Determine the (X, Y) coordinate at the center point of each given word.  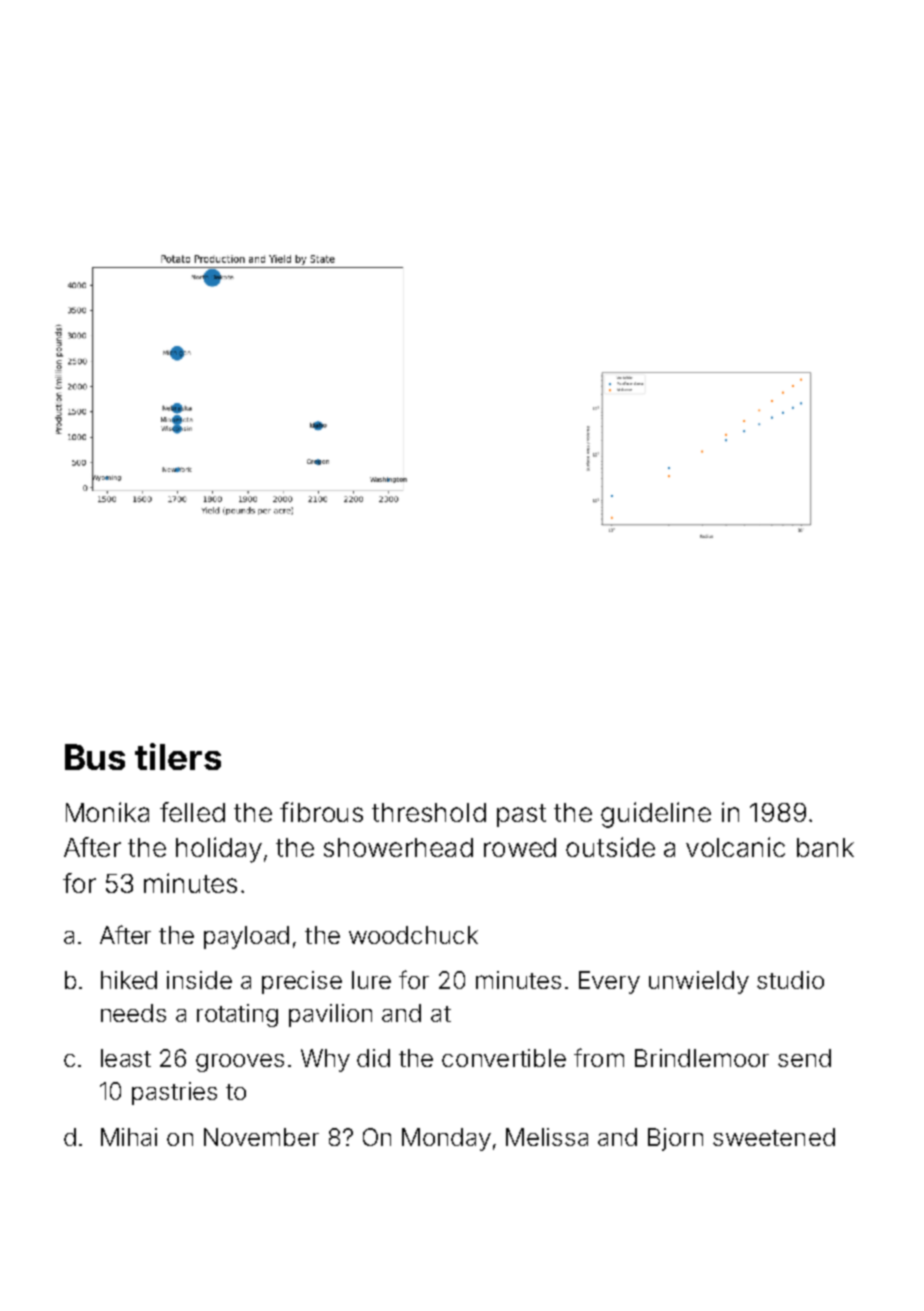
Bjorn (675, 1139)
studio (790, 980)
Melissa (547, 1137)
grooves (240, 1063)
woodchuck (413, 935)
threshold (429, 812)
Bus (95, 757)
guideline (656, 815)
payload (246, 937)
